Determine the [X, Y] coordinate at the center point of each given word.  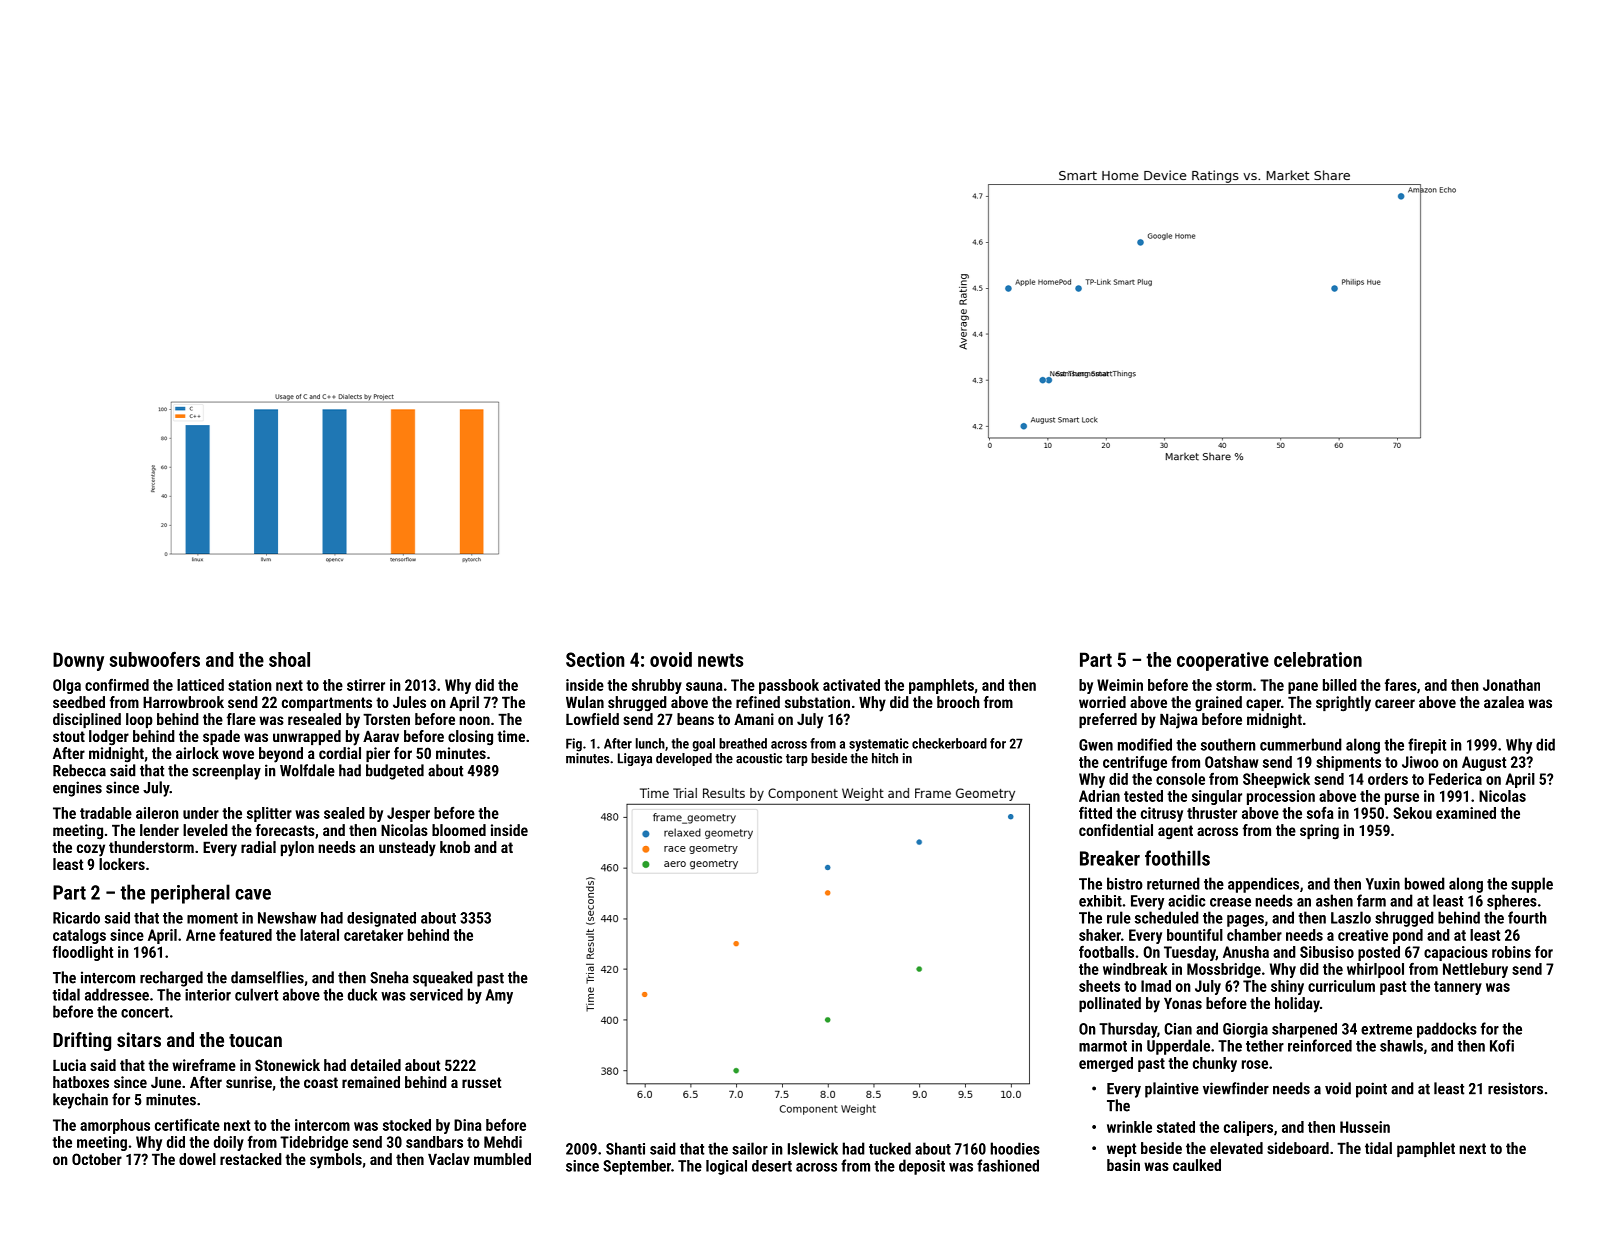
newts [720, 660]
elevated [1236, 1148]
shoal [289, 659]
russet [481, 1082]
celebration [1318, 659]
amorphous [115, 1126]
